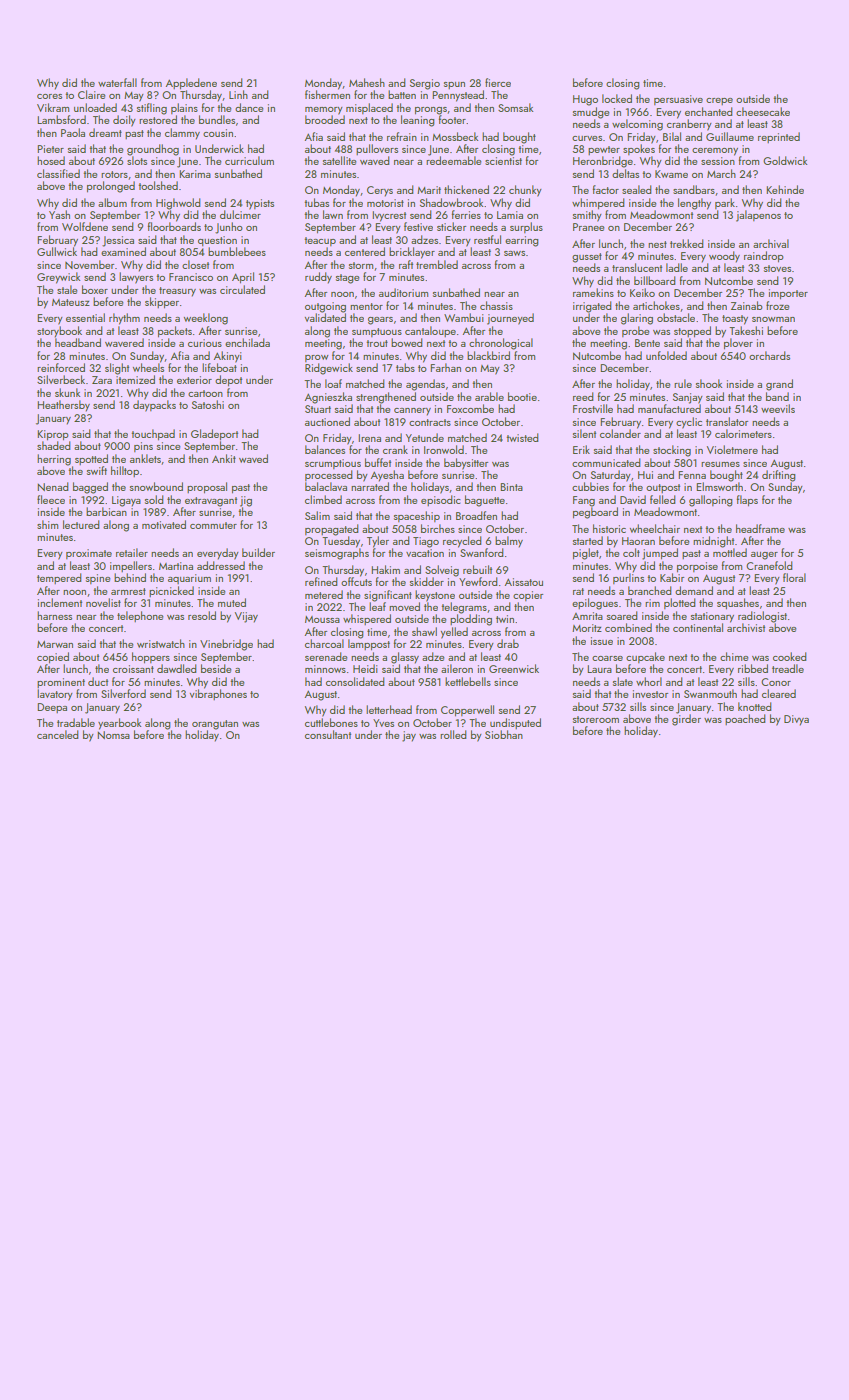  Describe the element at coordinates (191, 83) in the screenshot. I see `Appledene` at that location.
